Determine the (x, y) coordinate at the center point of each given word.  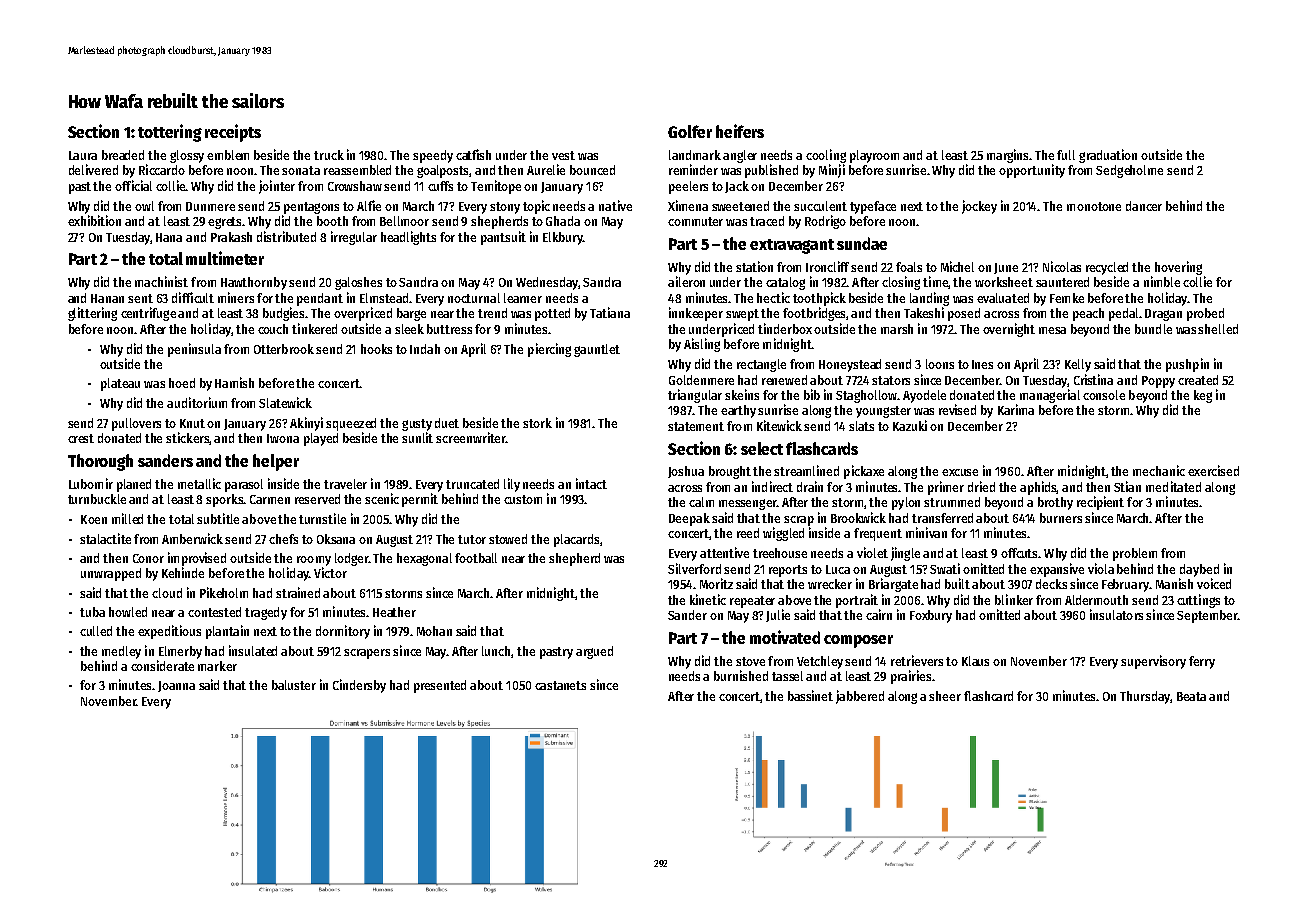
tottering (170, 133)
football (476, 558)
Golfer (690, 131)
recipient (1100, 503)
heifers (740, 131)
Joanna (176, 686)
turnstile (322, 518)
